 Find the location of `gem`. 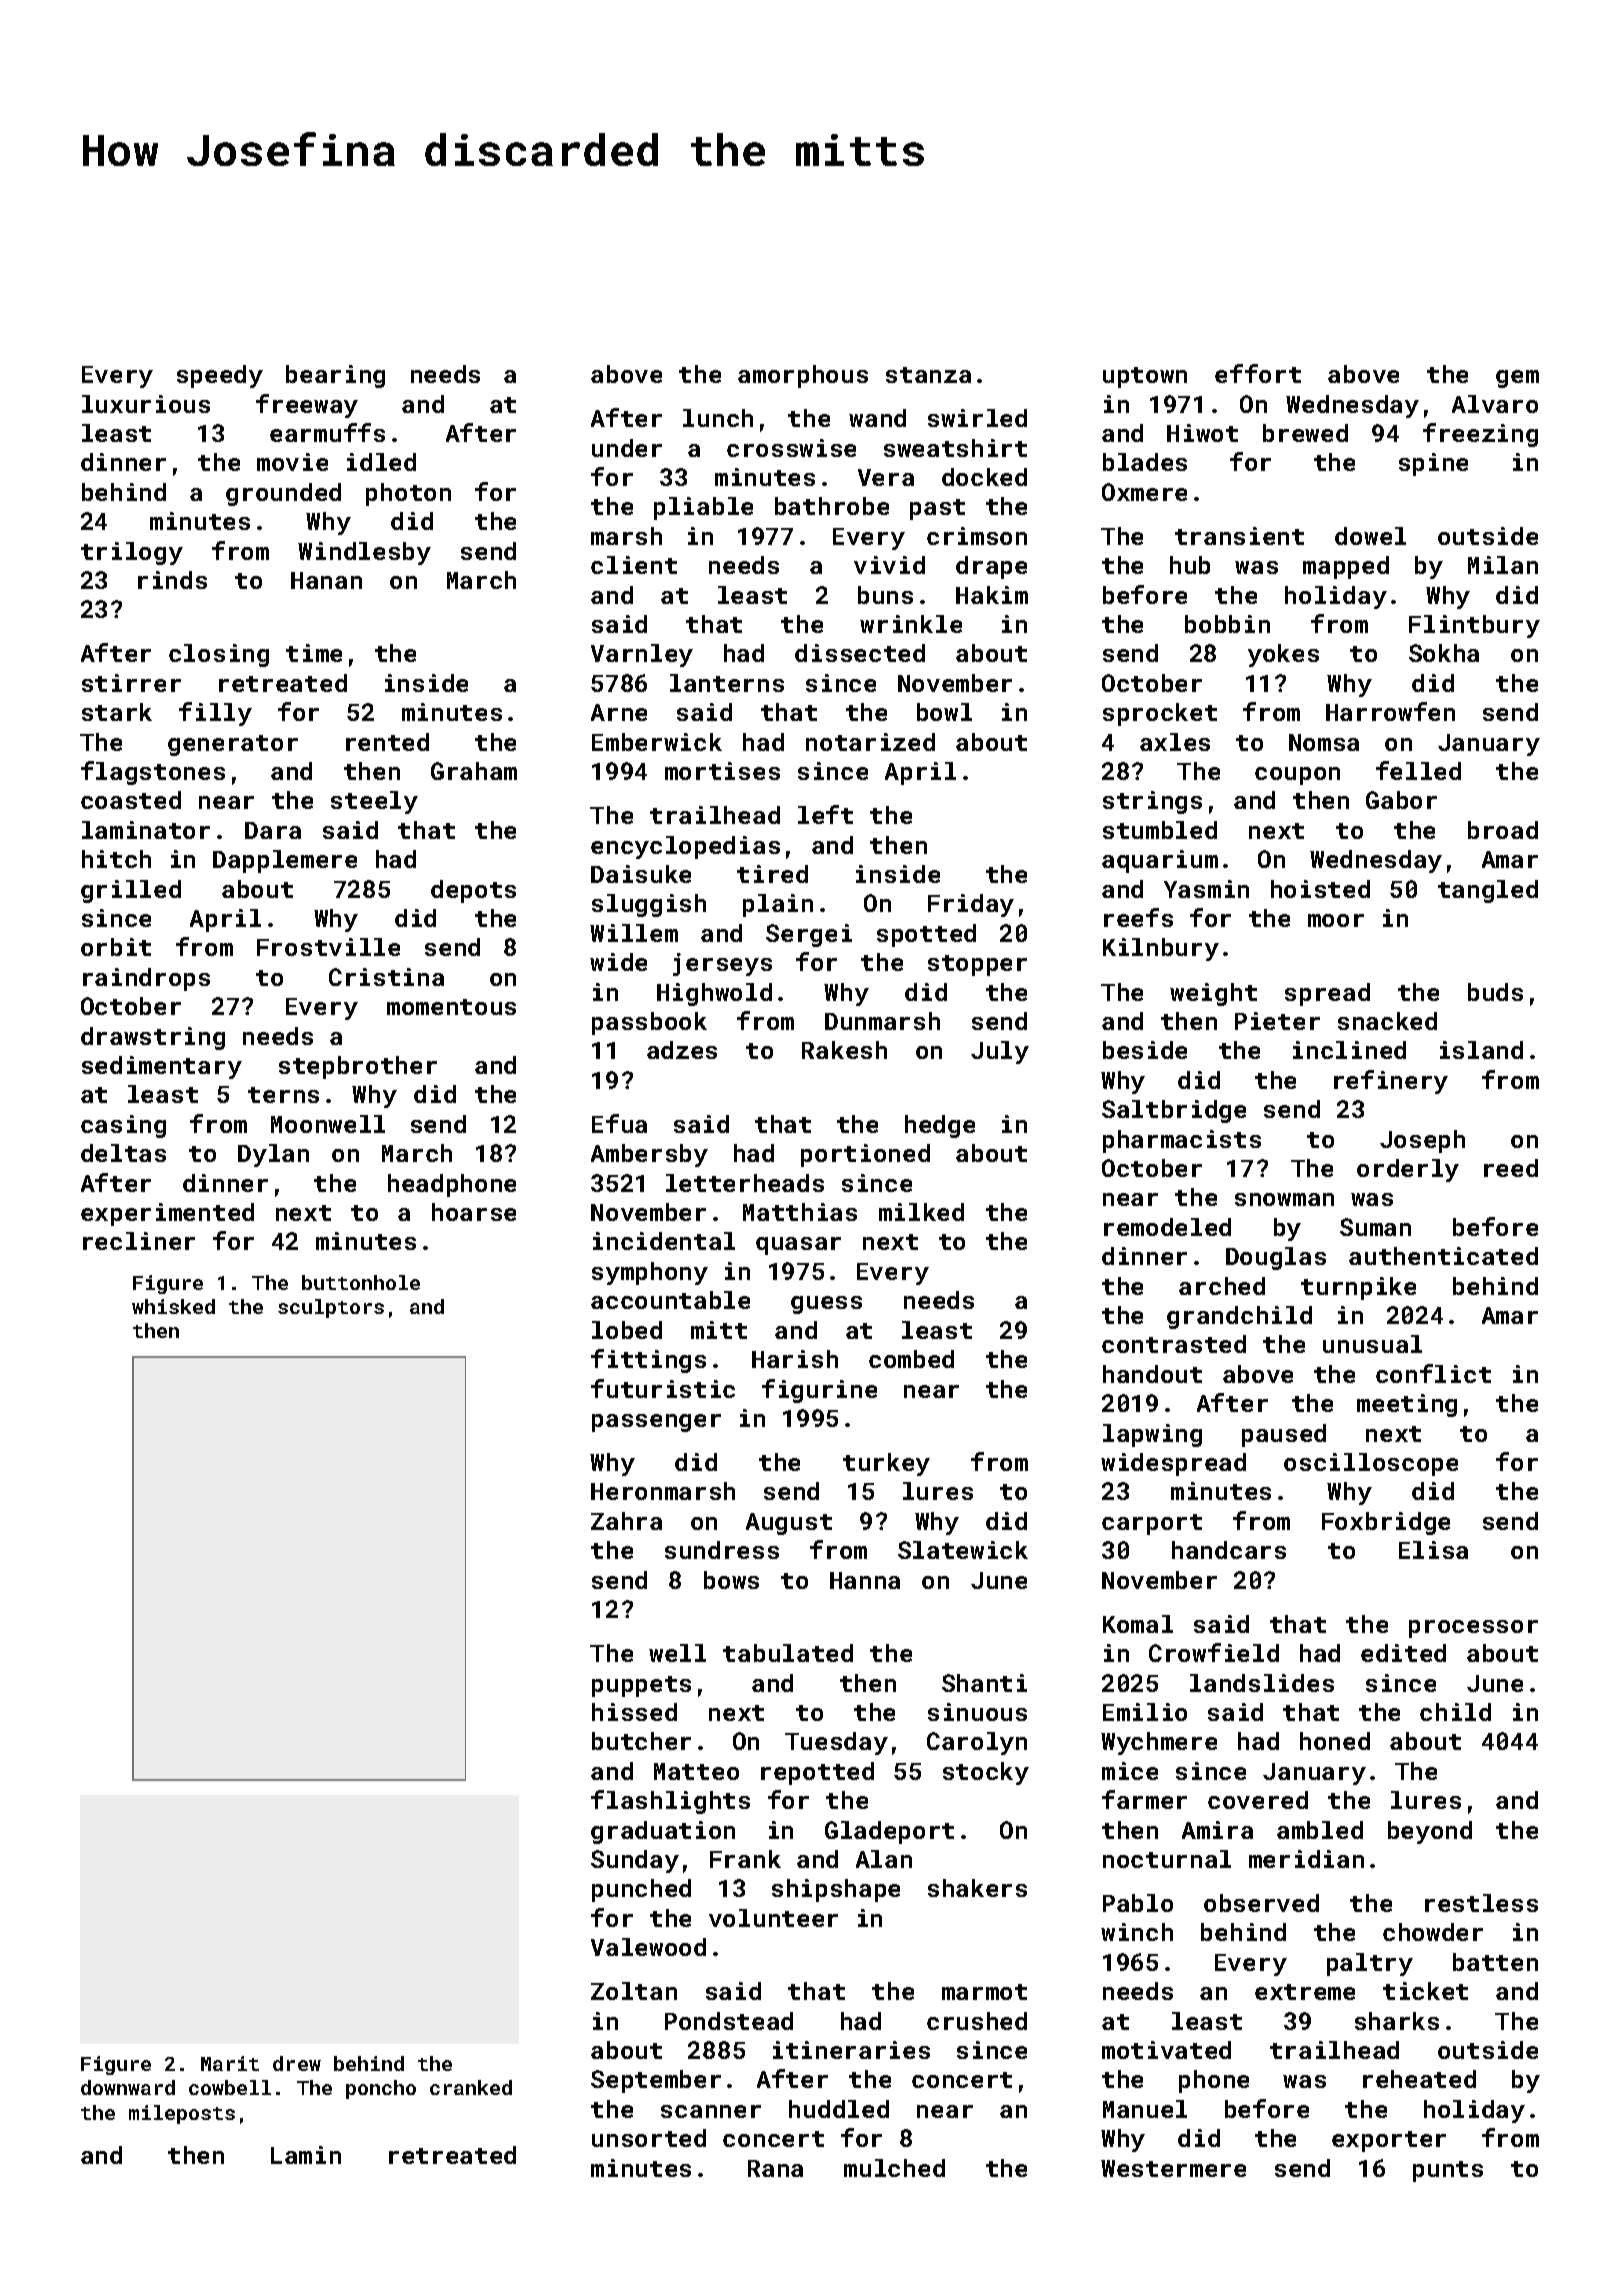

gem is located at coordinates (1517, 379).
